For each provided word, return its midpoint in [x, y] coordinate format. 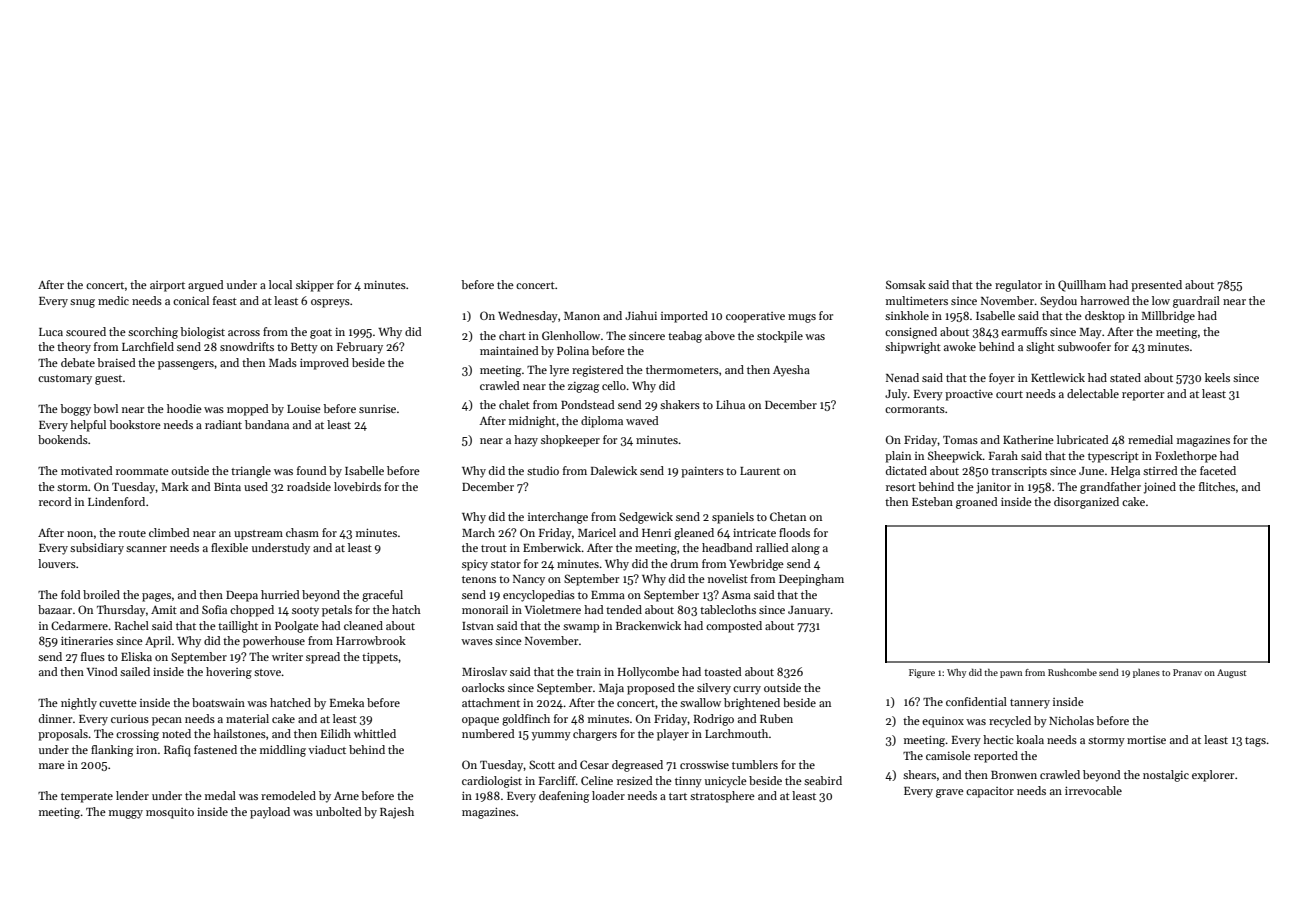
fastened [215, 749]
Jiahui [641, 315]
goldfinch [526, 720]
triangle [251, 472]
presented [1156, 286]
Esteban [932, 501]
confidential [976, 701]
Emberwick [552, 547]
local [280, 284]
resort [901, 487]
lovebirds [357, 486]
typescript [1113, 457]
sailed [135, 671]
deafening [564, 797]
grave [950, 793]
